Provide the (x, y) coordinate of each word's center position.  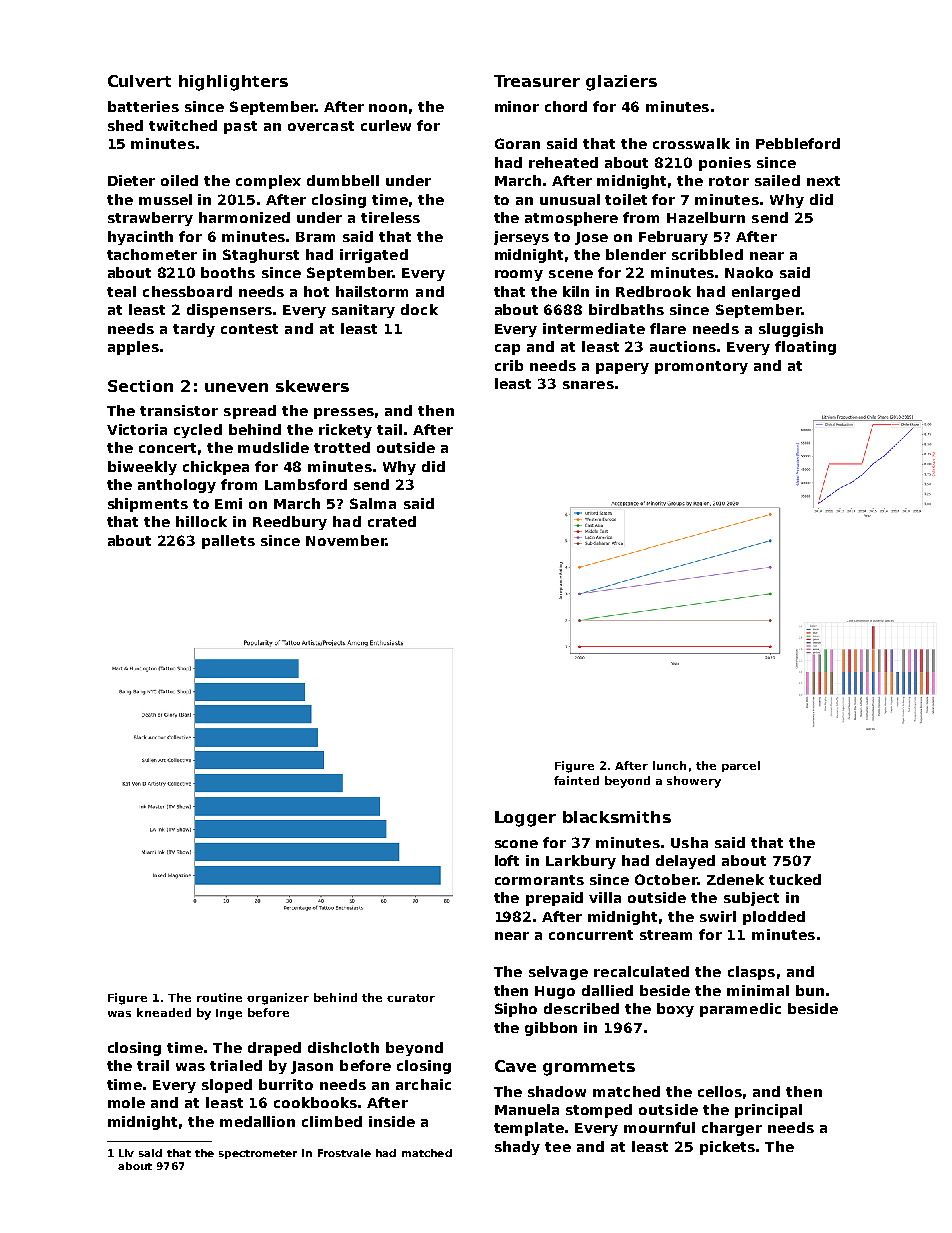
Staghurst (261, 256)
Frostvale (344, 1153)
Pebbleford (798, 143)
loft (507, 860)
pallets (228, 542)
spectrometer (258, 1154)
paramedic (740, 1010)
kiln (576, 291)
